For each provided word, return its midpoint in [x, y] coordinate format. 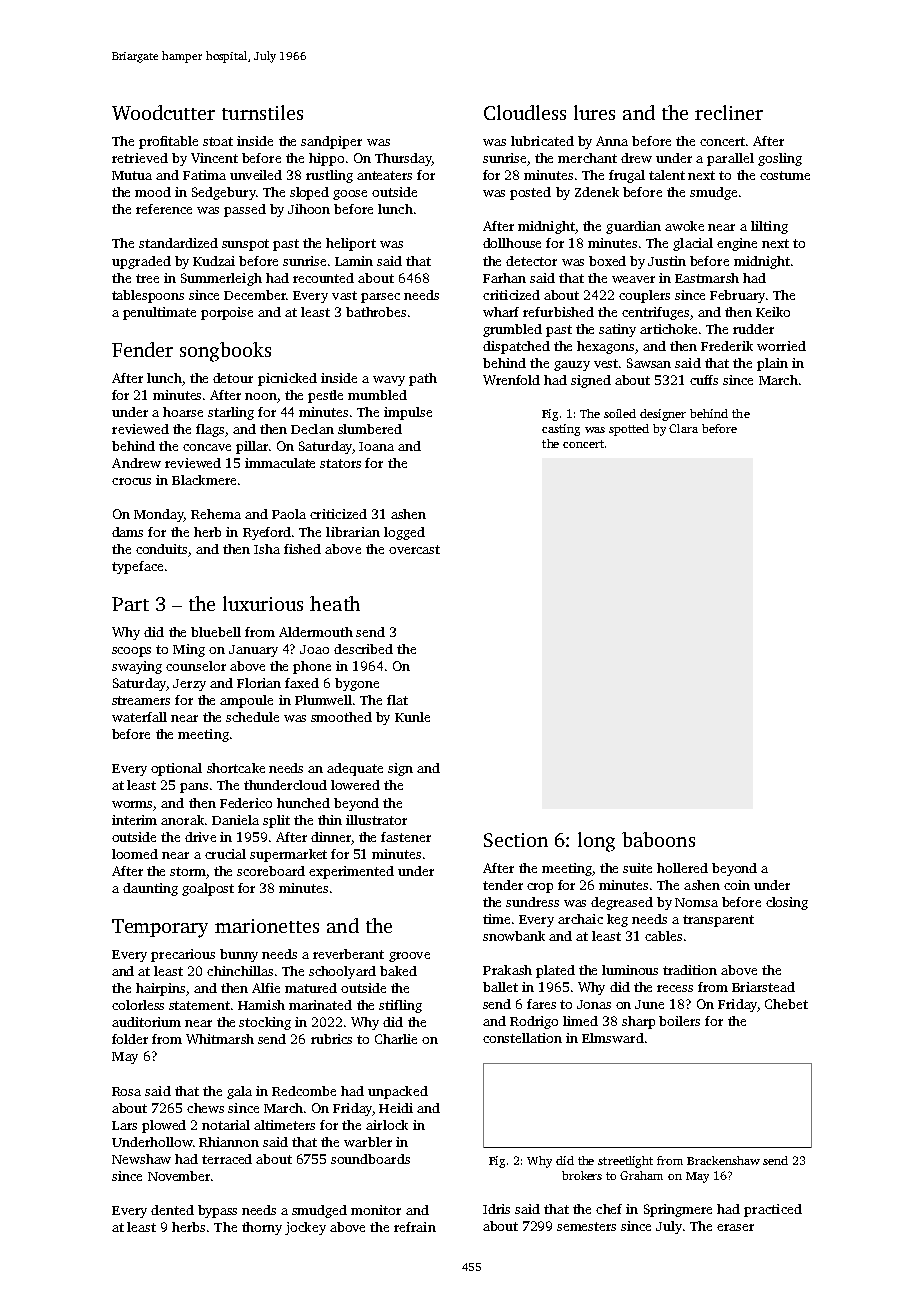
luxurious [263, 603]
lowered [355, 785]
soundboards [370, 1159]
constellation [522, 1038]
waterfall [139, 717]
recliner [729, 112]
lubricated [542, 141]
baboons [658, 839]
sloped [309, 193]
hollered [682, 868]
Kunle [412, 717]
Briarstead [763, 987]
